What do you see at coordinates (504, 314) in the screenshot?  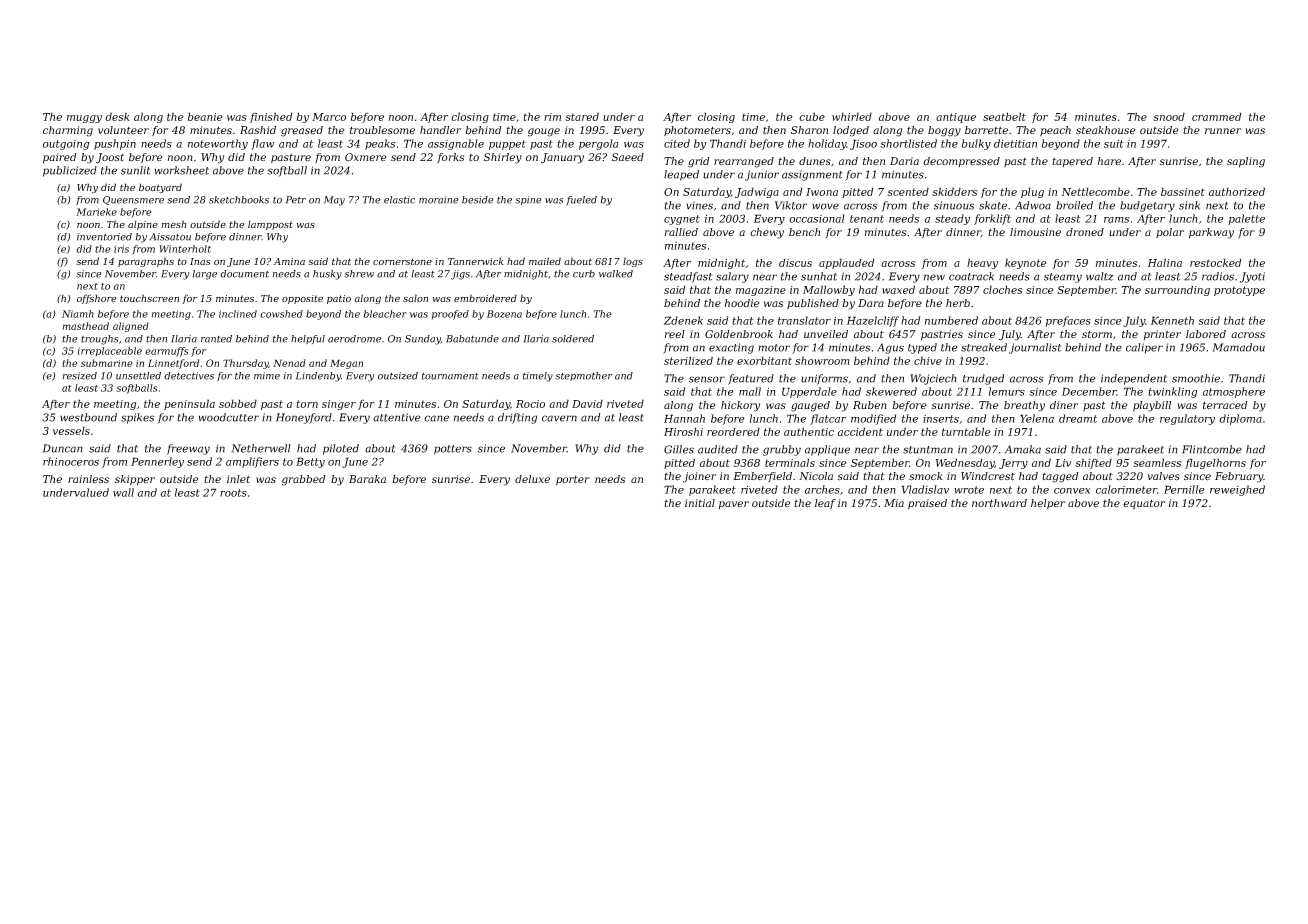 I see `Bozena` at bounding box center [504, 314].
